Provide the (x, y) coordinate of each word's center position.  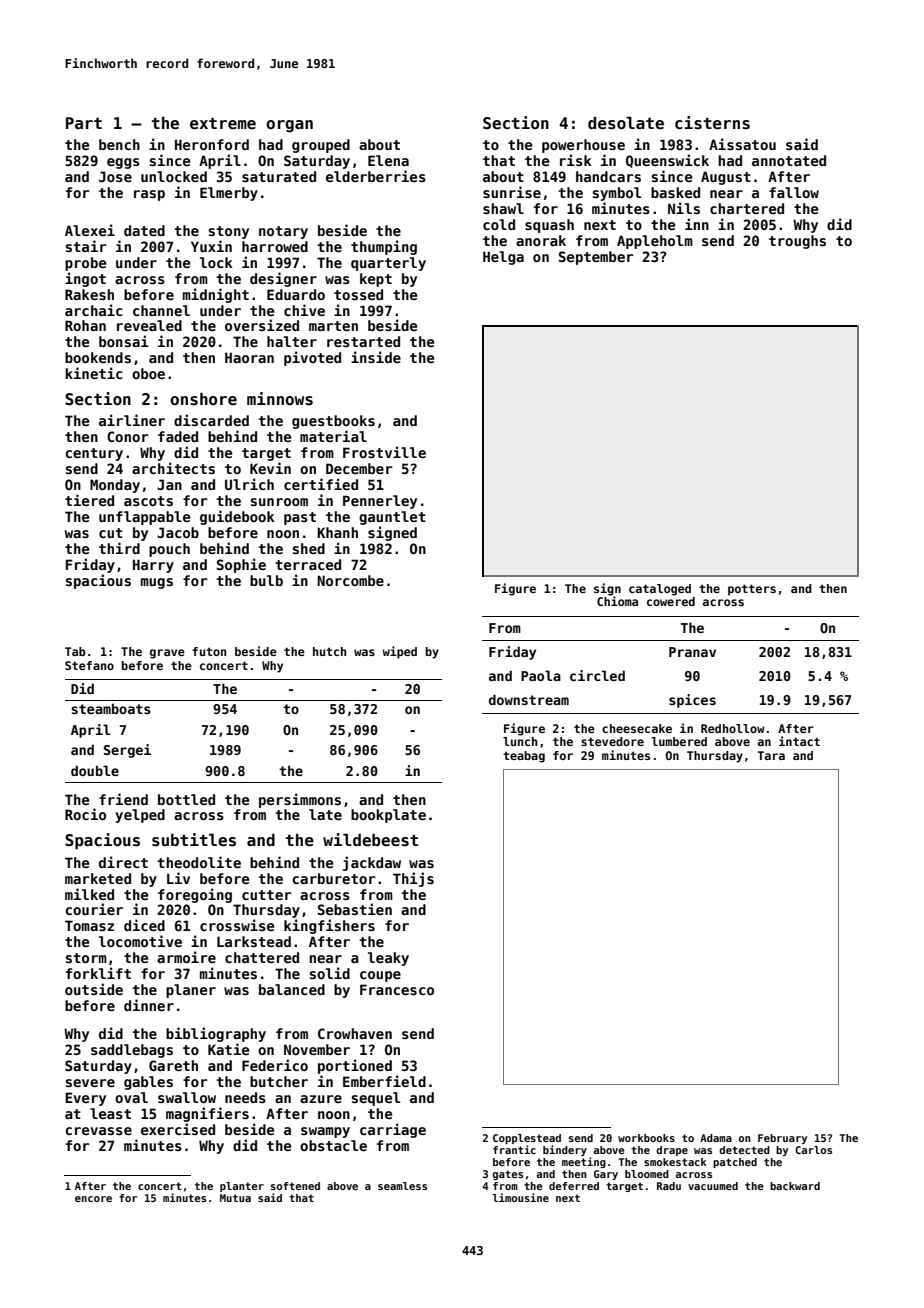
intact (799, 741)
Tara (771, 755)
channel (161, 310)
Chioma (617, 601)
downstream (529, 699)
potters (752, 590)
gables (148, 1083)
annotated (789, 160)
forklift (98, 973)
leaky (388, 959)
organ (289, 126)
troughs (797, 242)
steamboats (111, 708)
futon (209, 651)
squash (549, 226)
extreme (223, 124)
